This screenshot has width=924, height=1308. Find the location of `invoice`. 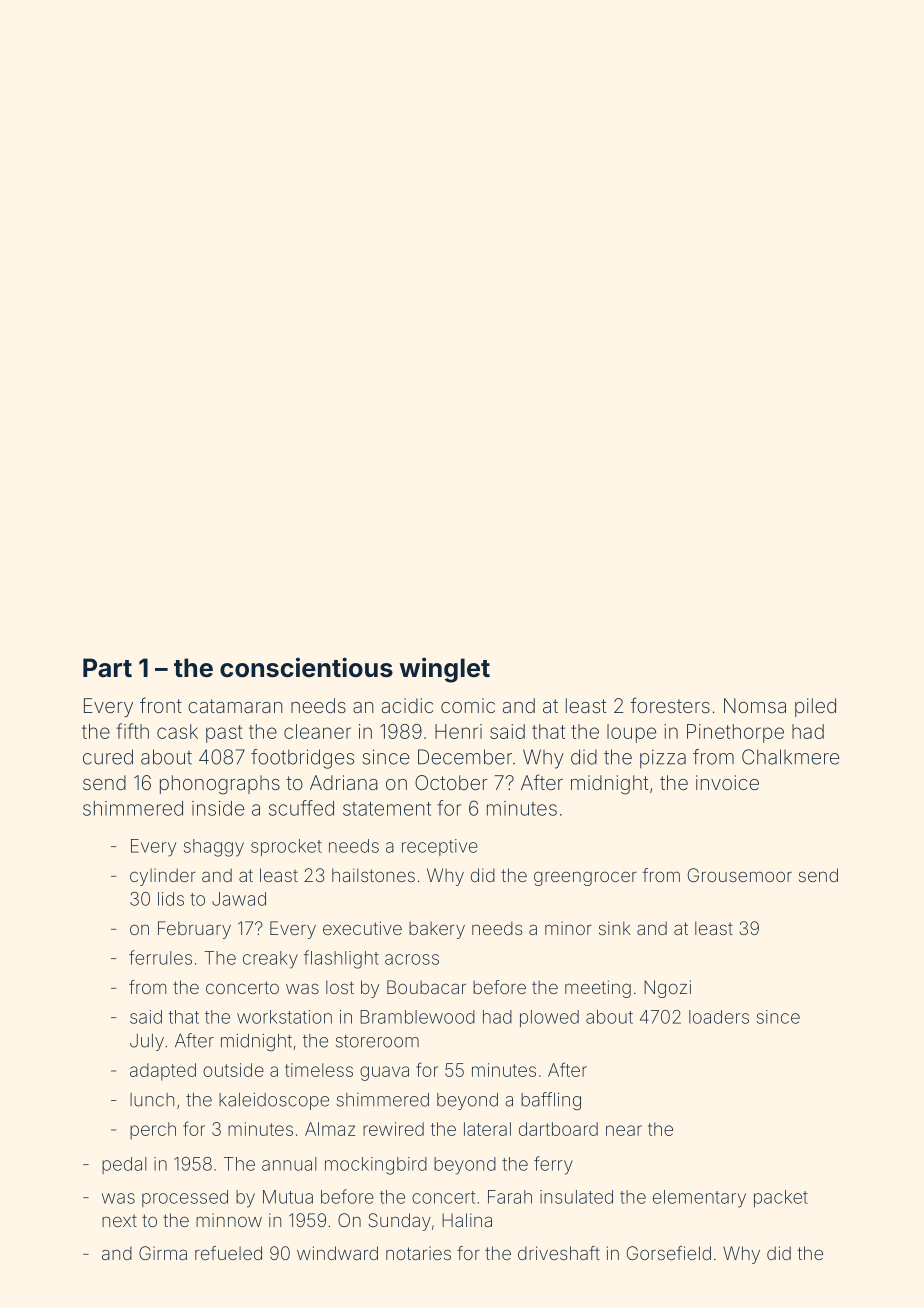

invoice is located at coordinates (727, 782).
